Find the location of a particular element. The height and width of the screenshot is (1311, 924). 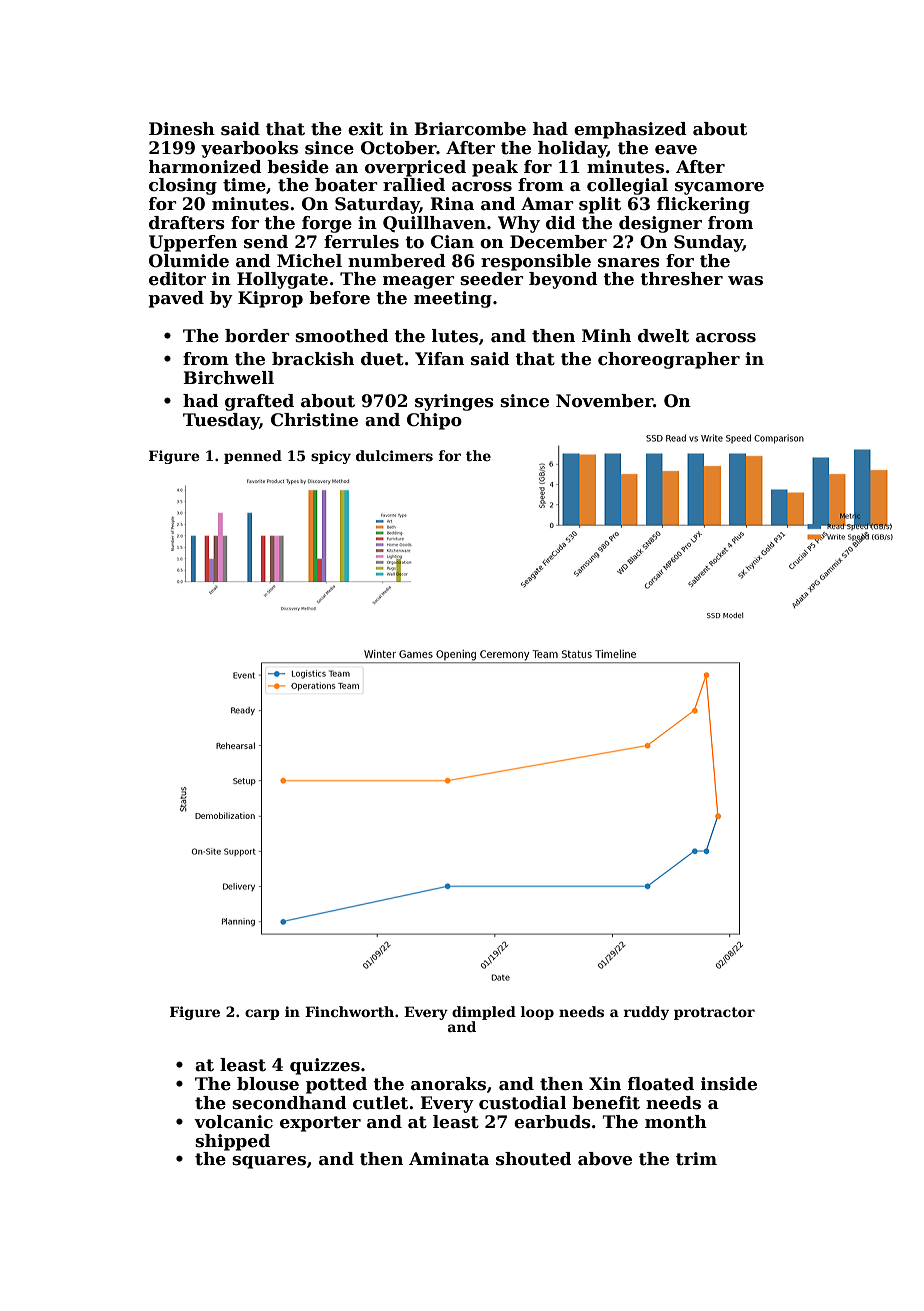

choreographer is located at coordinates (669, 360).
